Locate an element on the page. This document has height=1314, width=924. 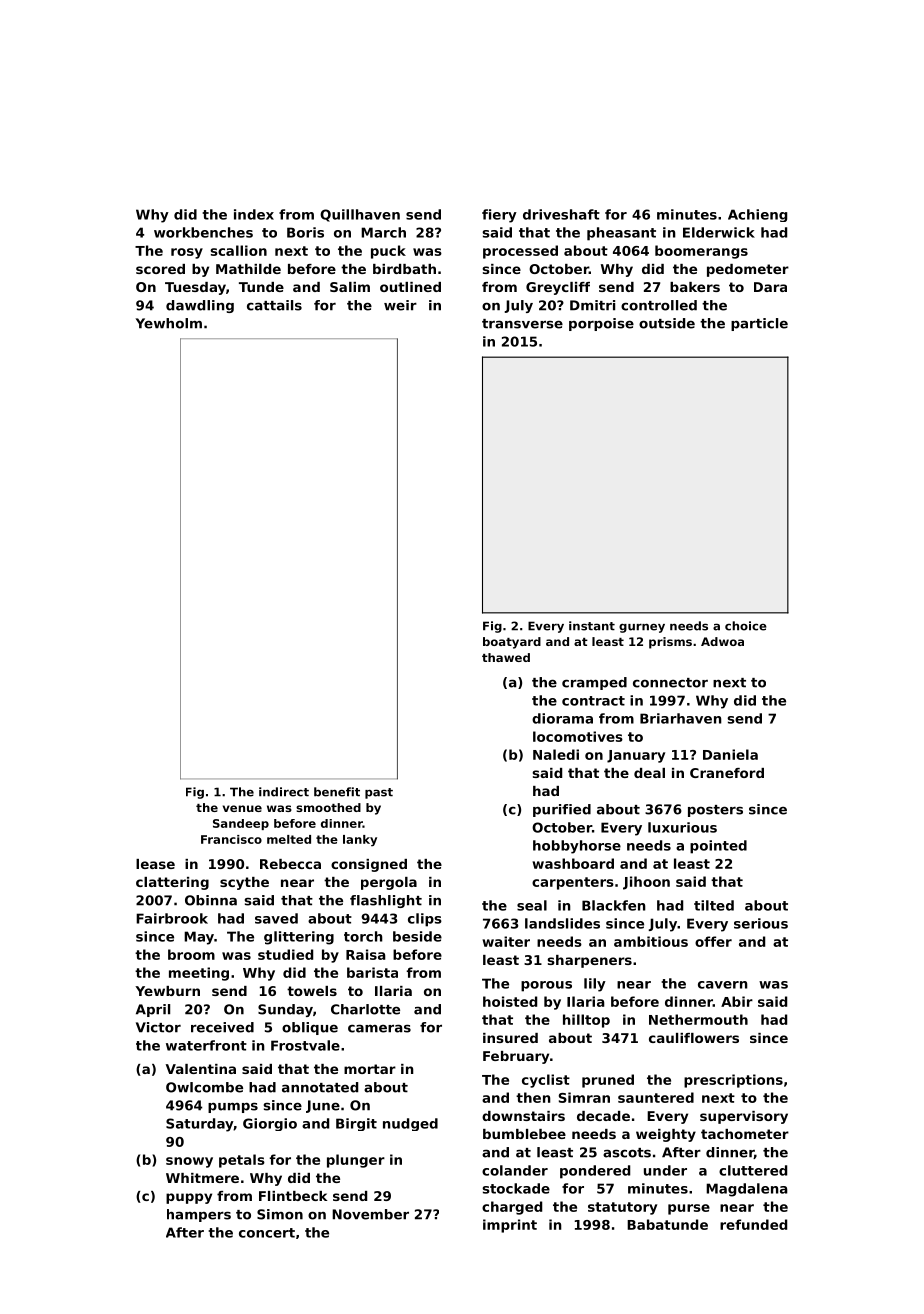
indirect is located at coordinates (284, 792).
